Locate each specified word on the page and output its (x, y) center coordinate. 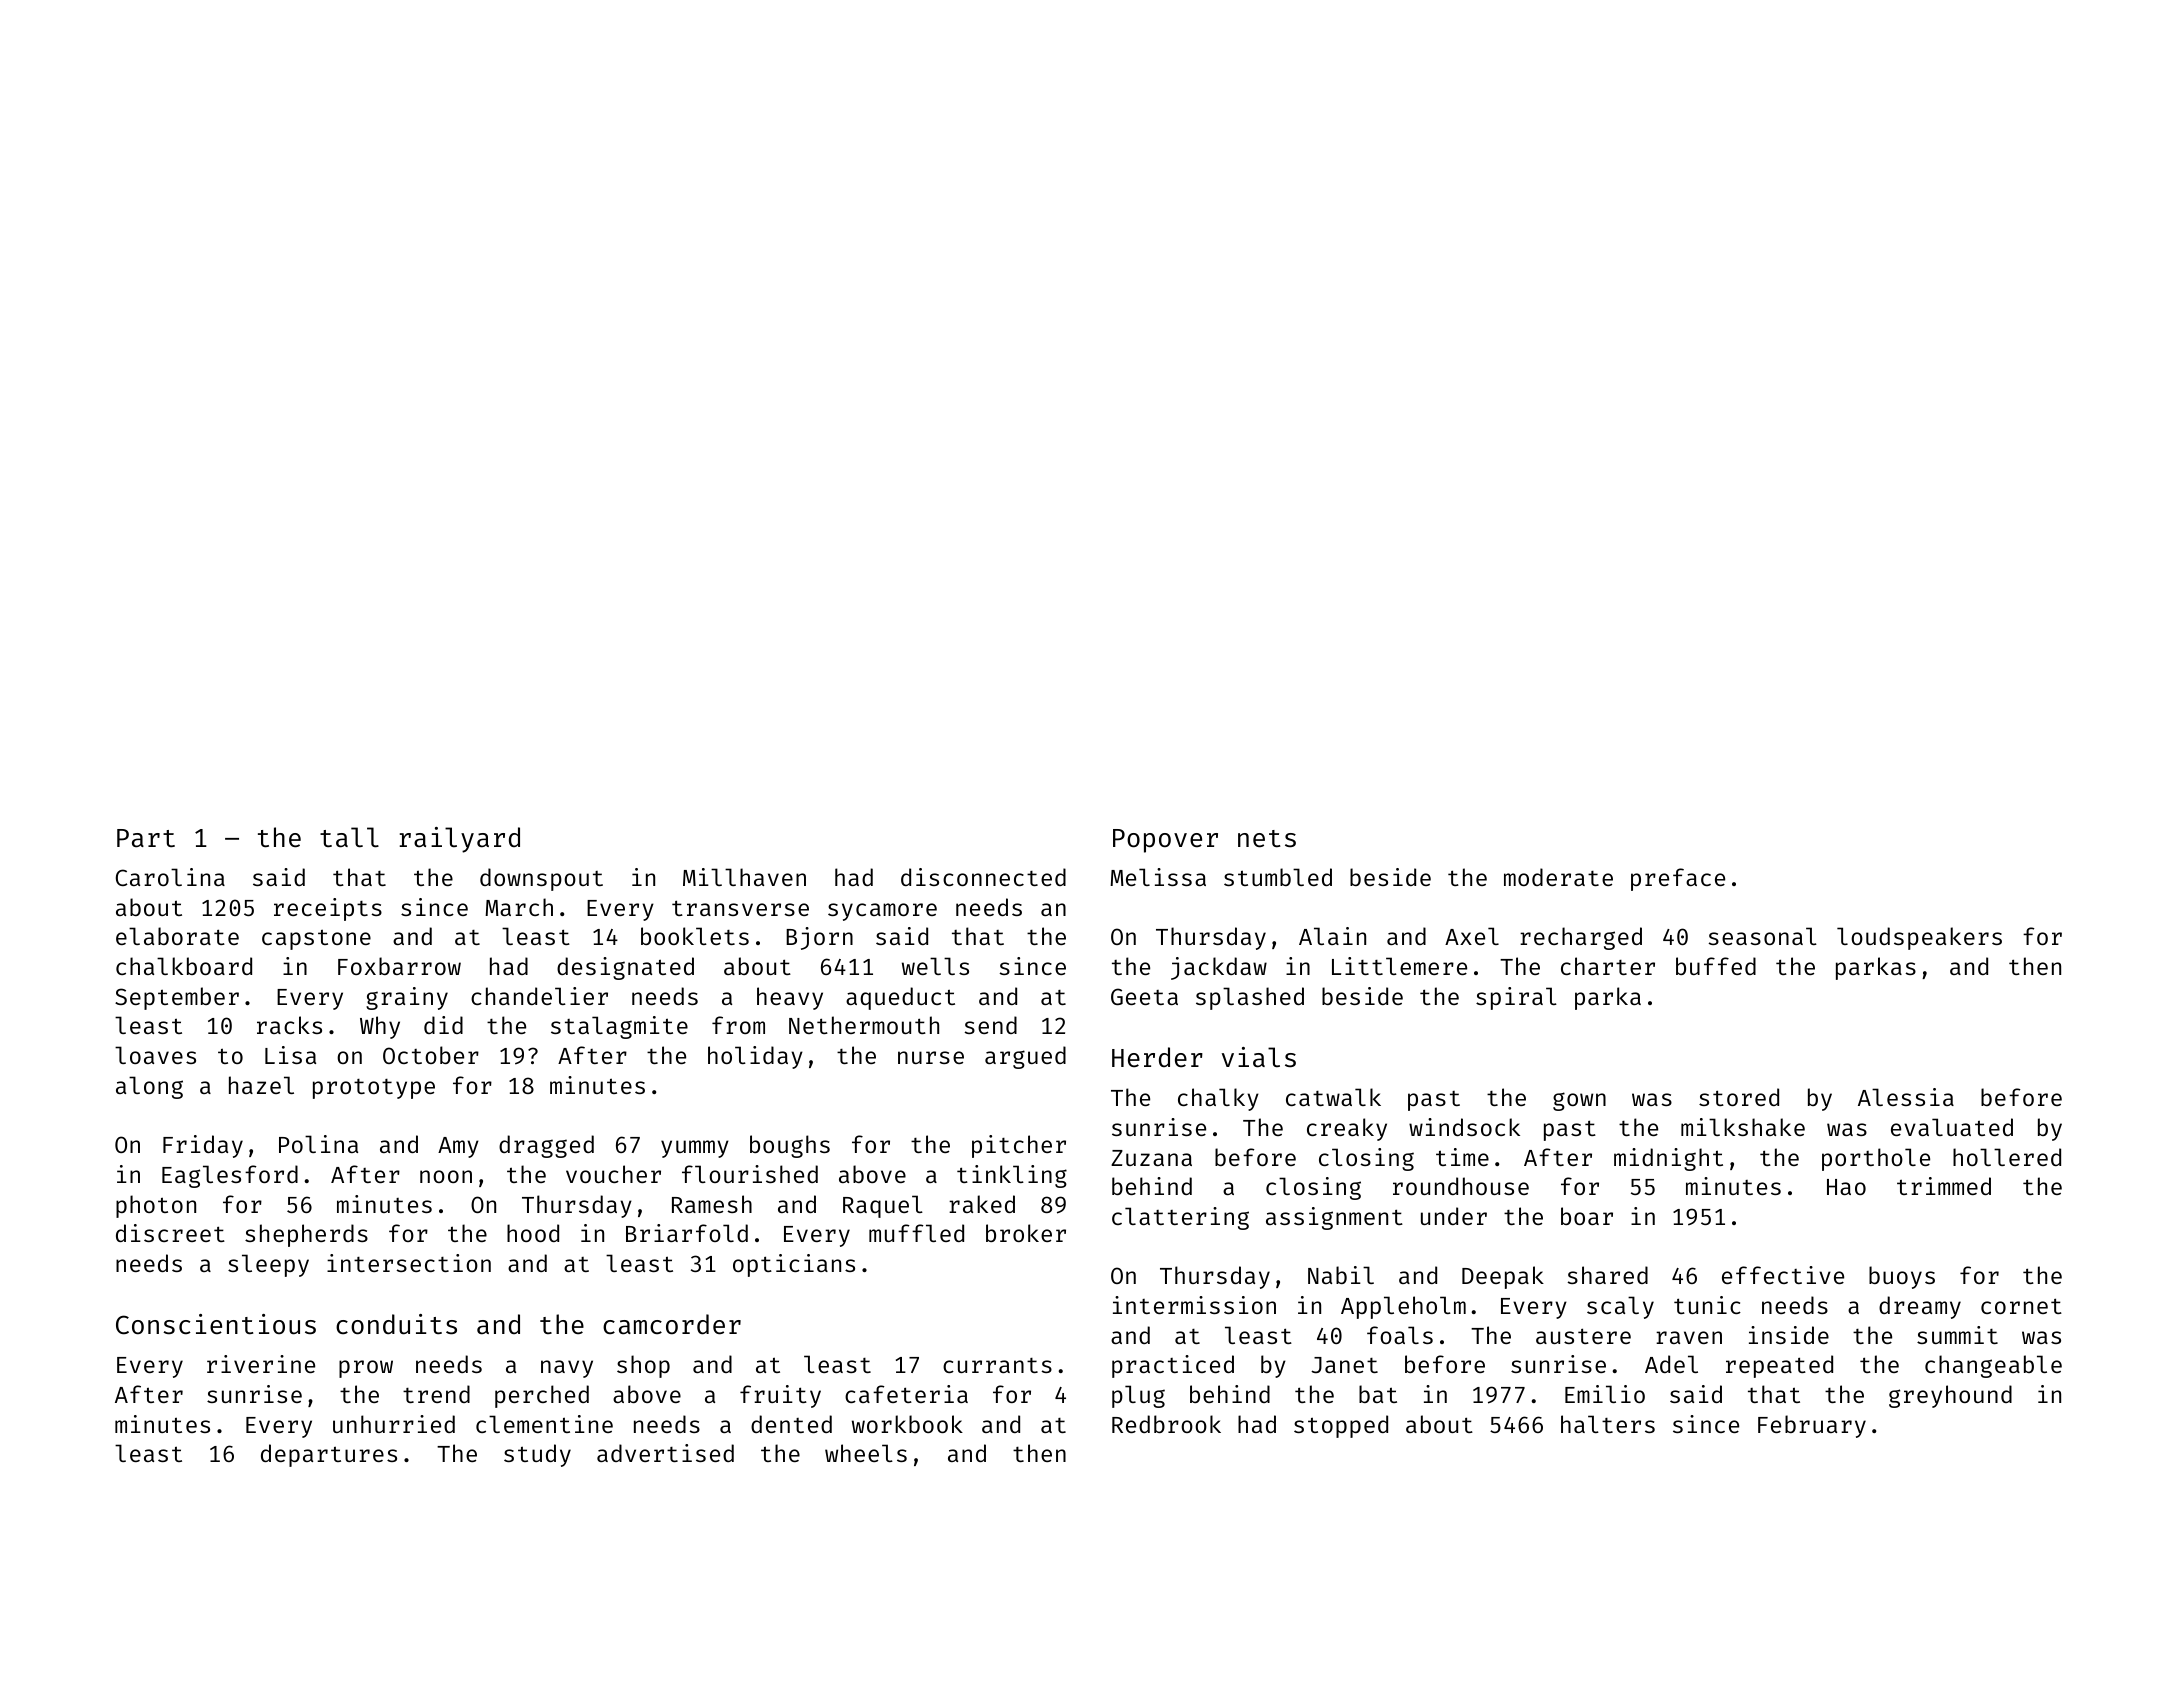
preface (1678, 879)
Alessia (1906, 1097)
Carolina (170, 877)
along (149, 1087)
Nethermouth (864, 1025)
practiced (1173, 1366)
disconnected (983, 877)
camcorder (672, 1324)
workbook (907, 1424)
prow (366, 1369)
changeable (1993, 1366)
